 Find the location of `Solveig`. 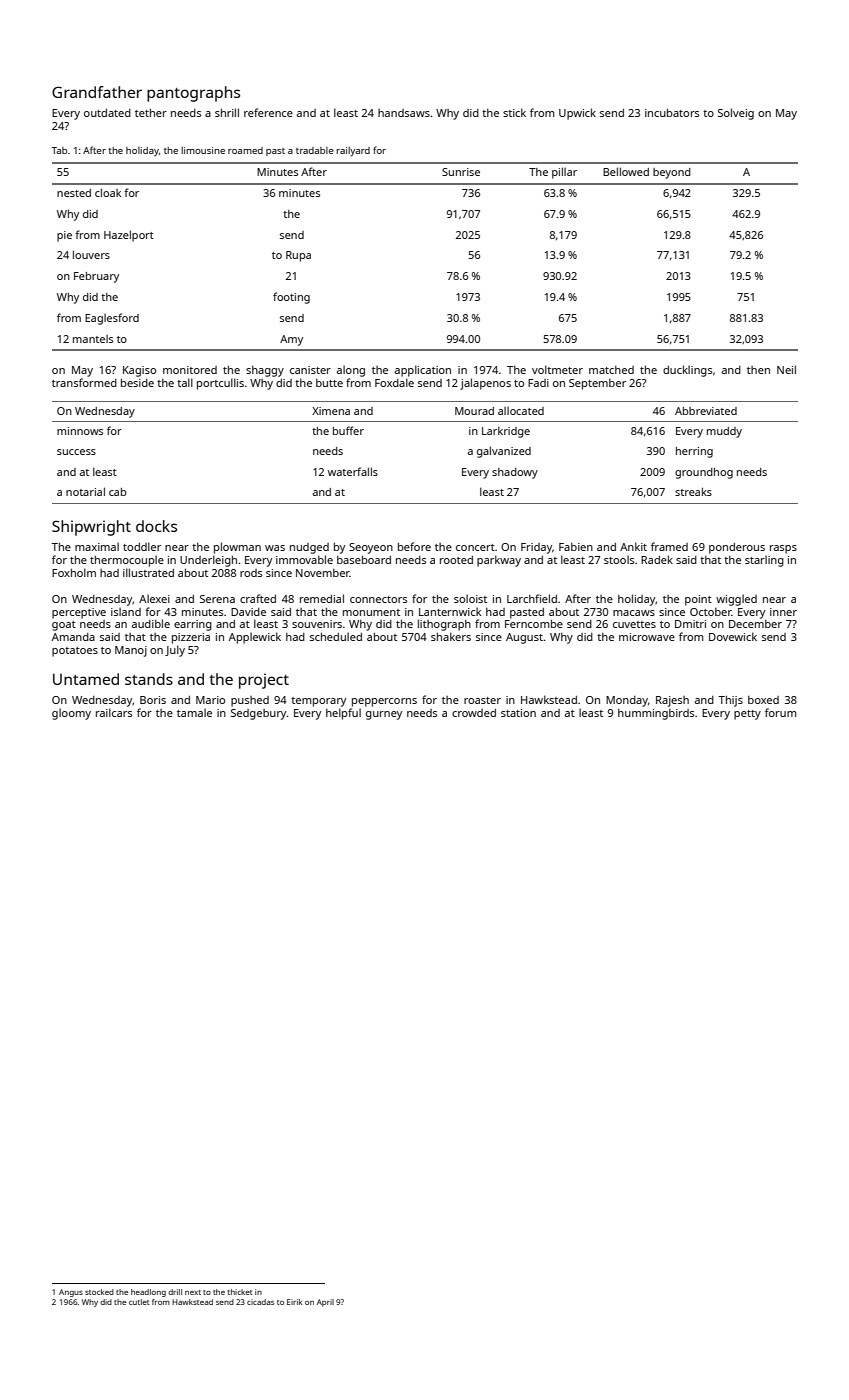

Solveig is located at coordinates (736, 114).
